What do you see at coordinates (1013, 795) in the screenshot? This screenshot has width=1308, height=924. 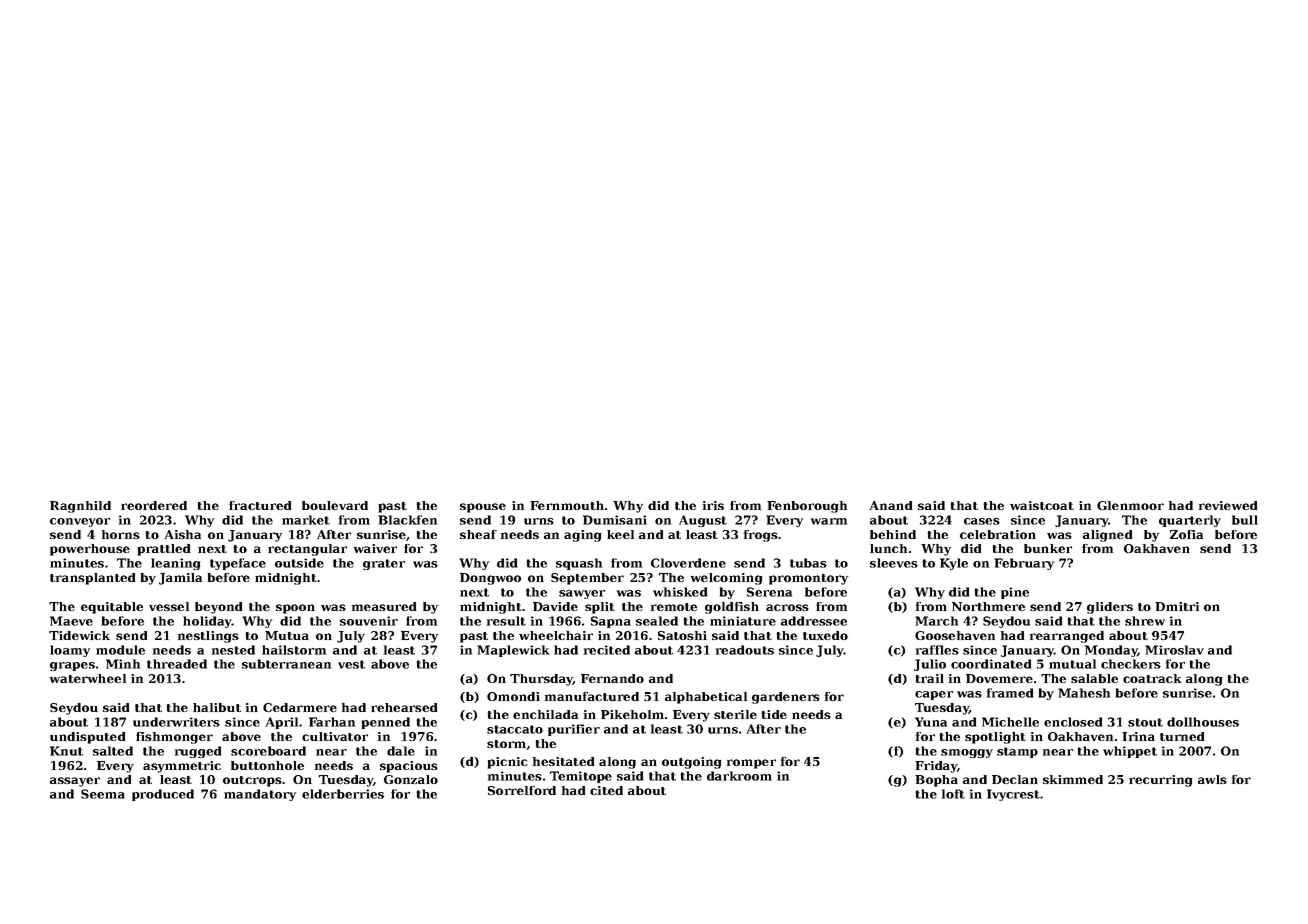 I see `Ivycrest` at bounding box center [1013, 795].
